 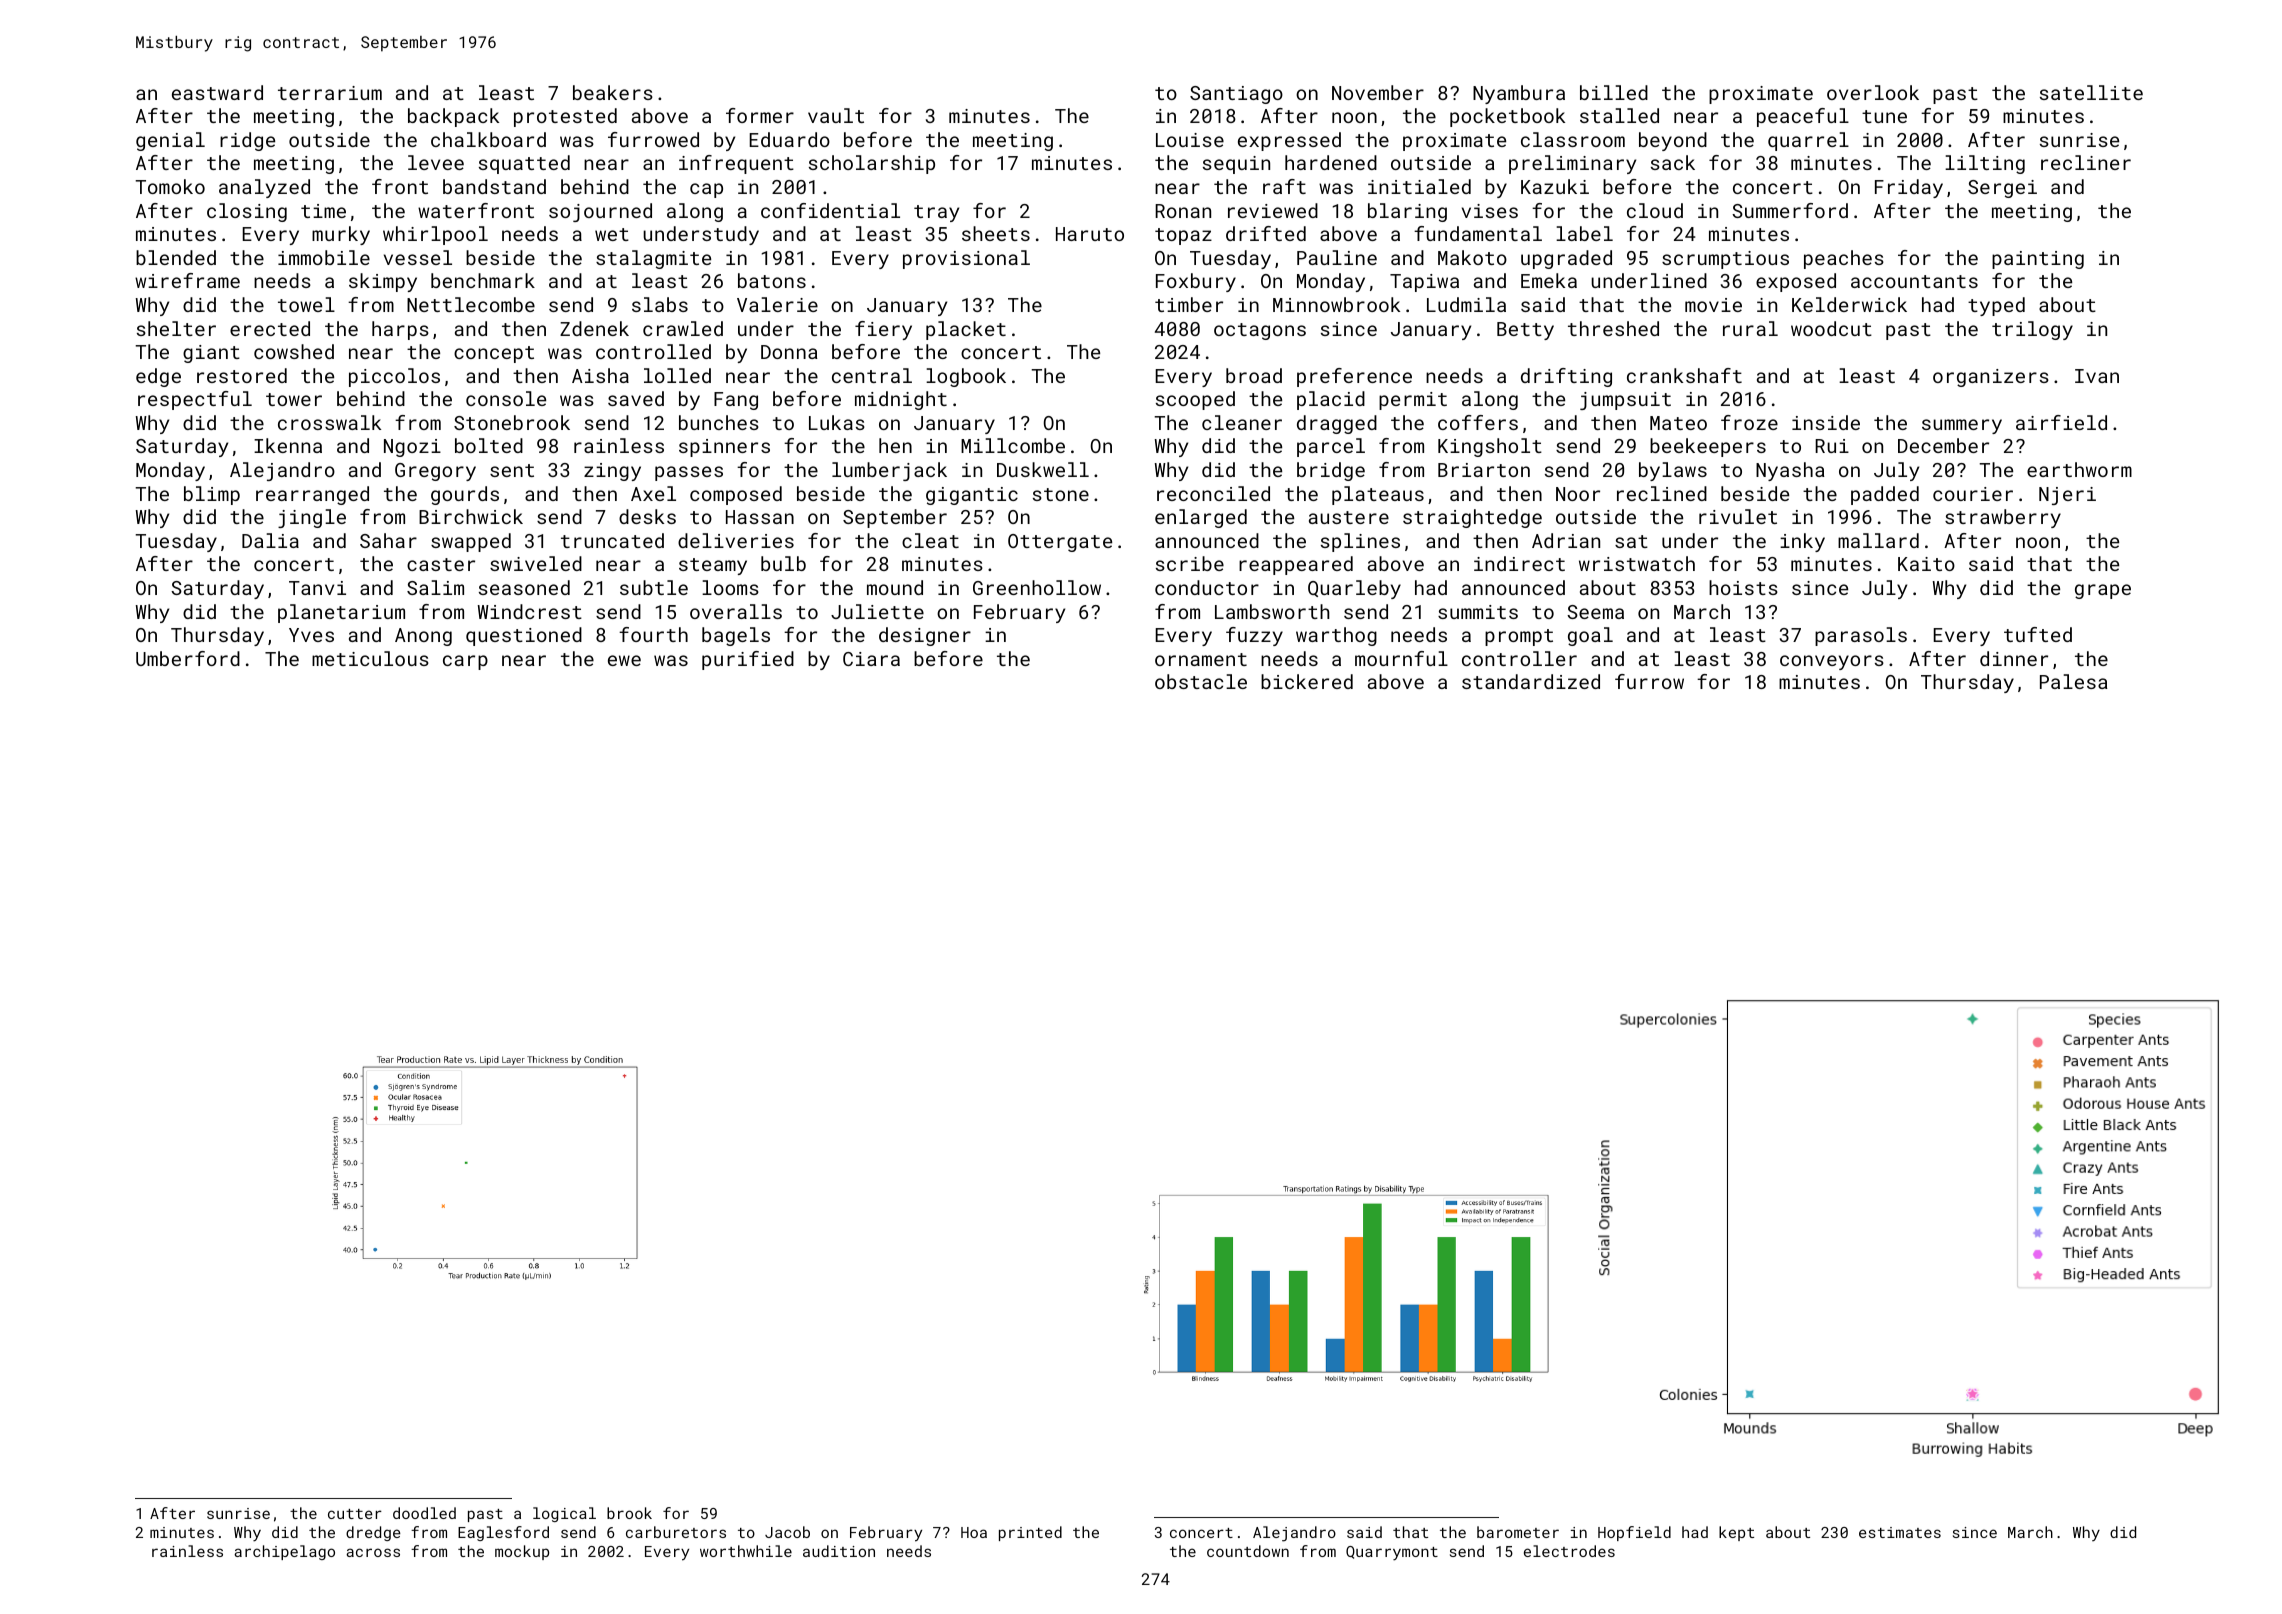 I want to click on conveyors, so click(x=1832, y=662).
